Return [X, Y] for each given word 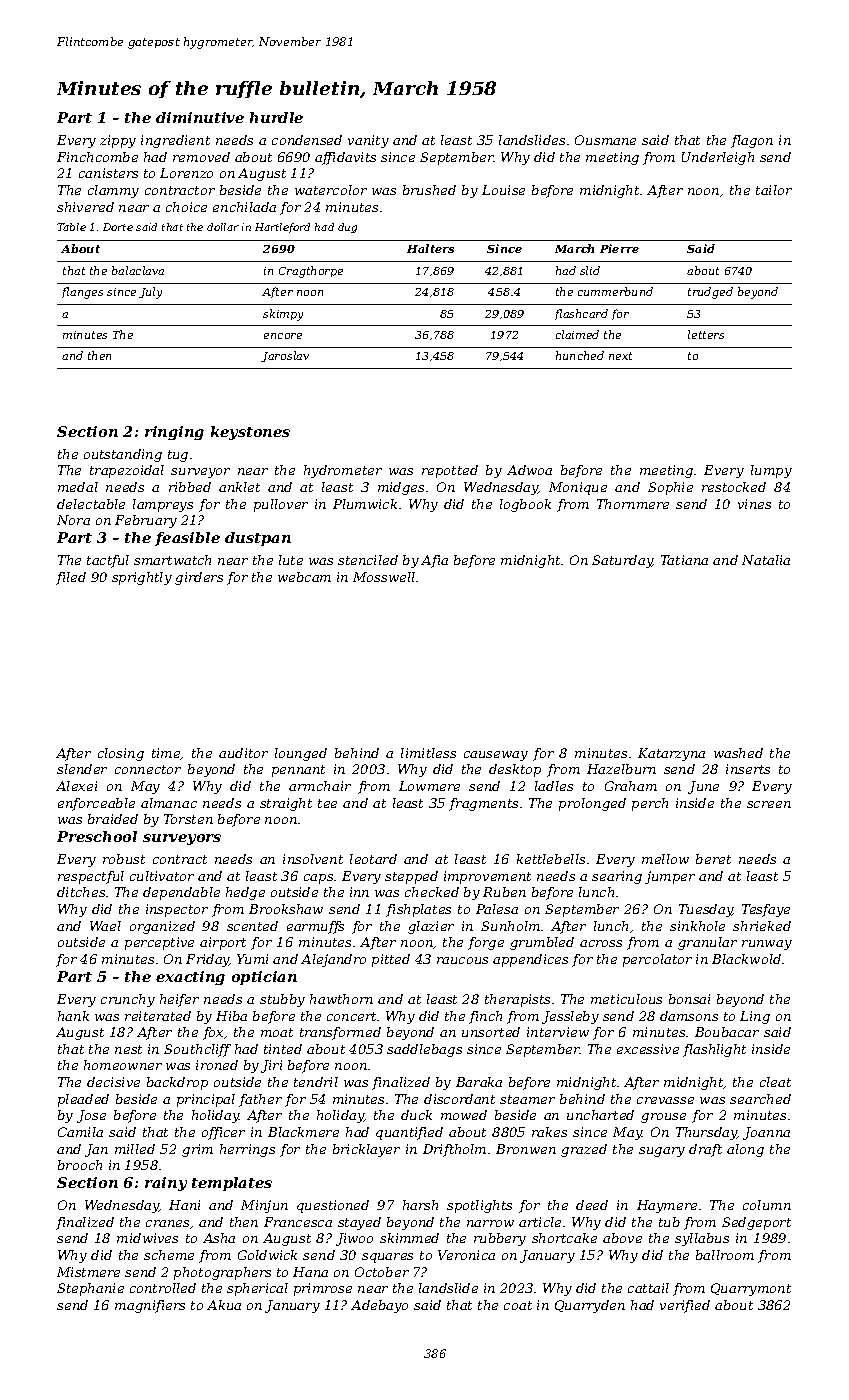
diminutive [200, 117]
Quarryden [590, 1306]
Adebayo [379, 1306]
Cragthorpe [311, 272]
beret [713, 859]
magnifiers [150, 1306]
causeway [496, 756]
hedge [245, 893]
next [620, 356]
